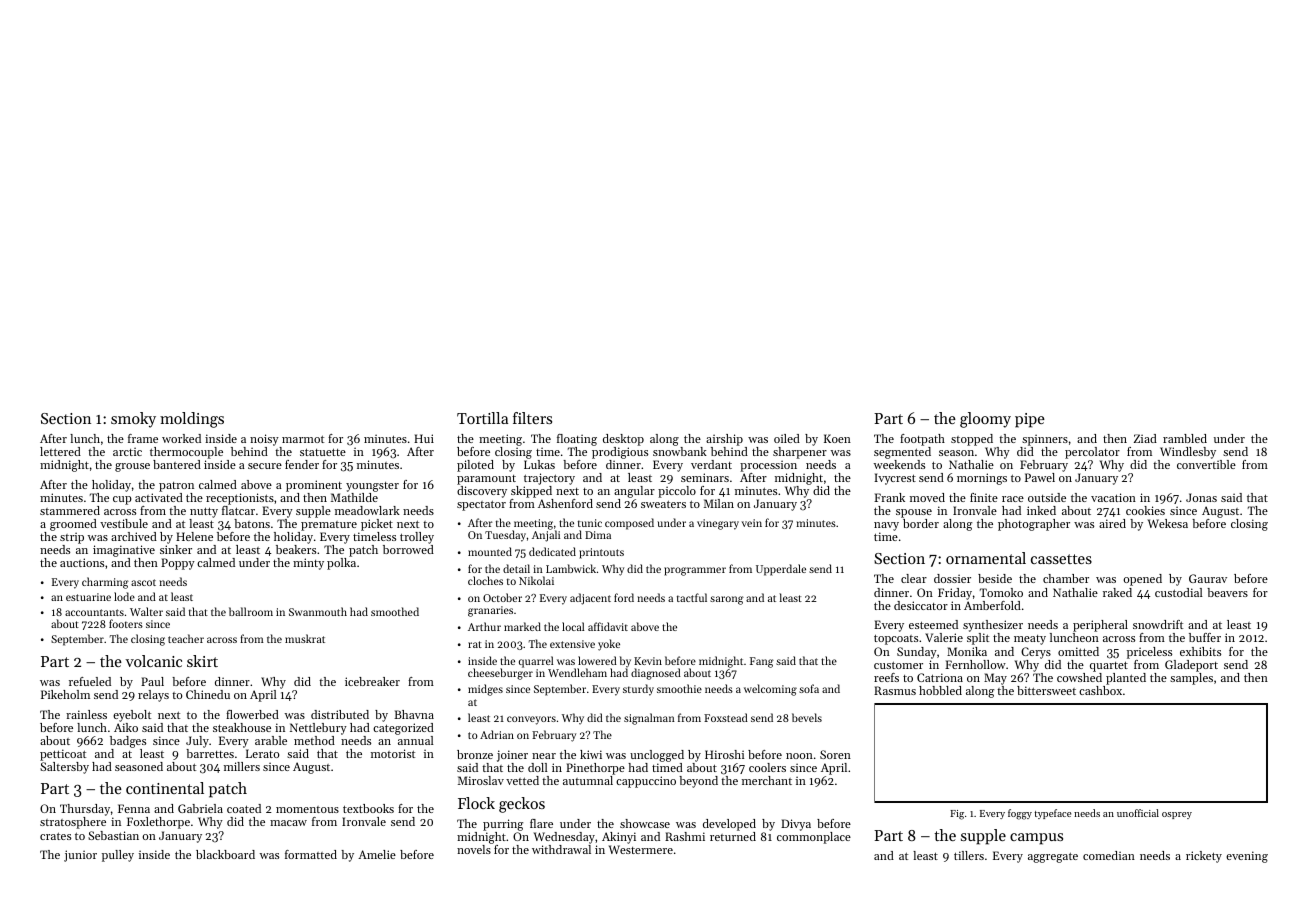 The image size is (1308, 924). Describe the element at coordinates (1168, 523) in the image. I see `Wekesa` at that location.
